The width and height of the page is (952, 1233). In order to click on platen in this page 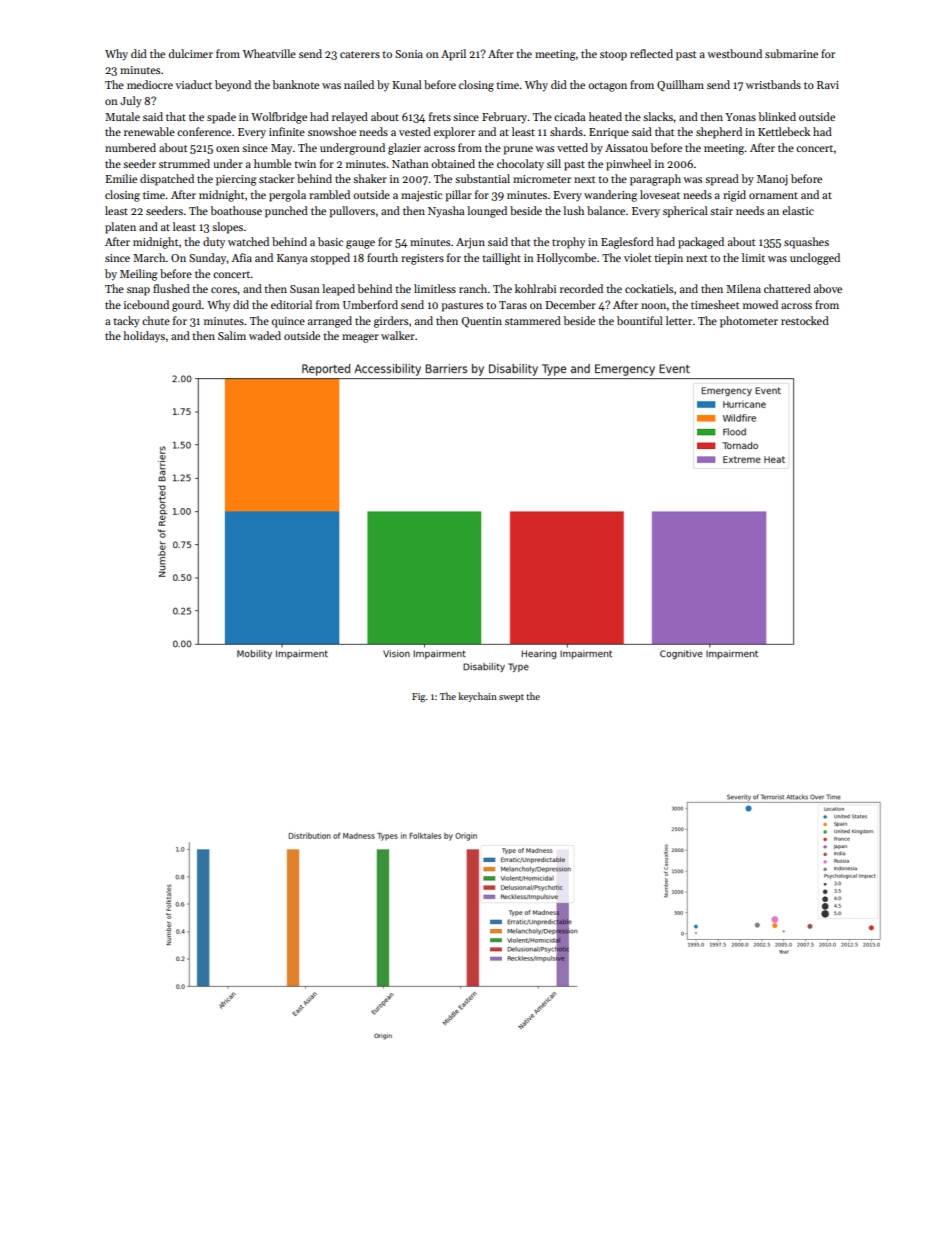, I will do `click(120, 228)`.
